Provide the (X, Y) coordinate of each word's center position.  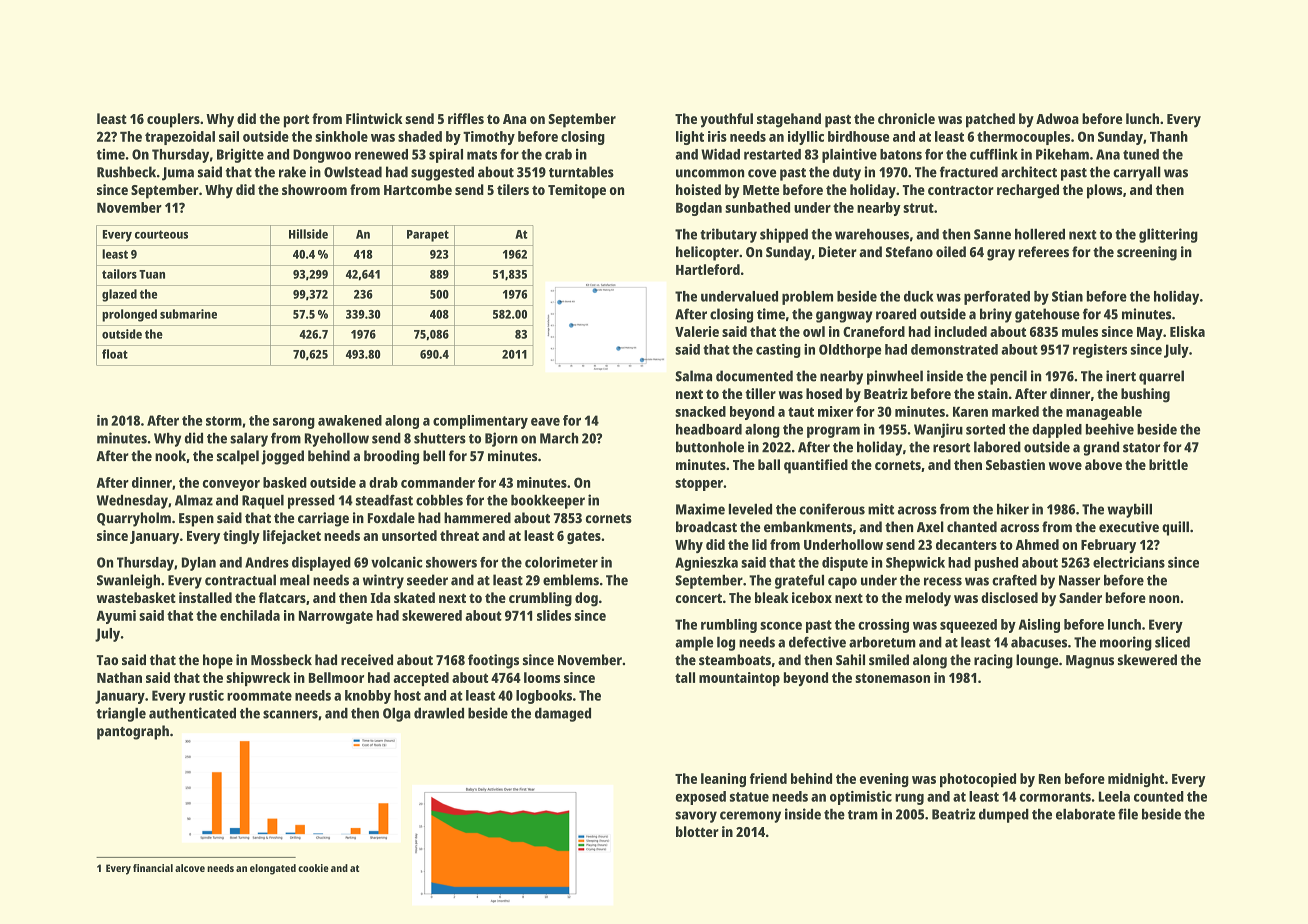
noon (1164, 599)
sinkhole (341, 136)
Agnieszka (706, 564)
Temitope (577, 191)
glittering (1168, 235)
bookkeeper (548, 502)
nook (170, 456)
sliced (1172, 642)
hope (218, 661)
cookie (313, 868)
